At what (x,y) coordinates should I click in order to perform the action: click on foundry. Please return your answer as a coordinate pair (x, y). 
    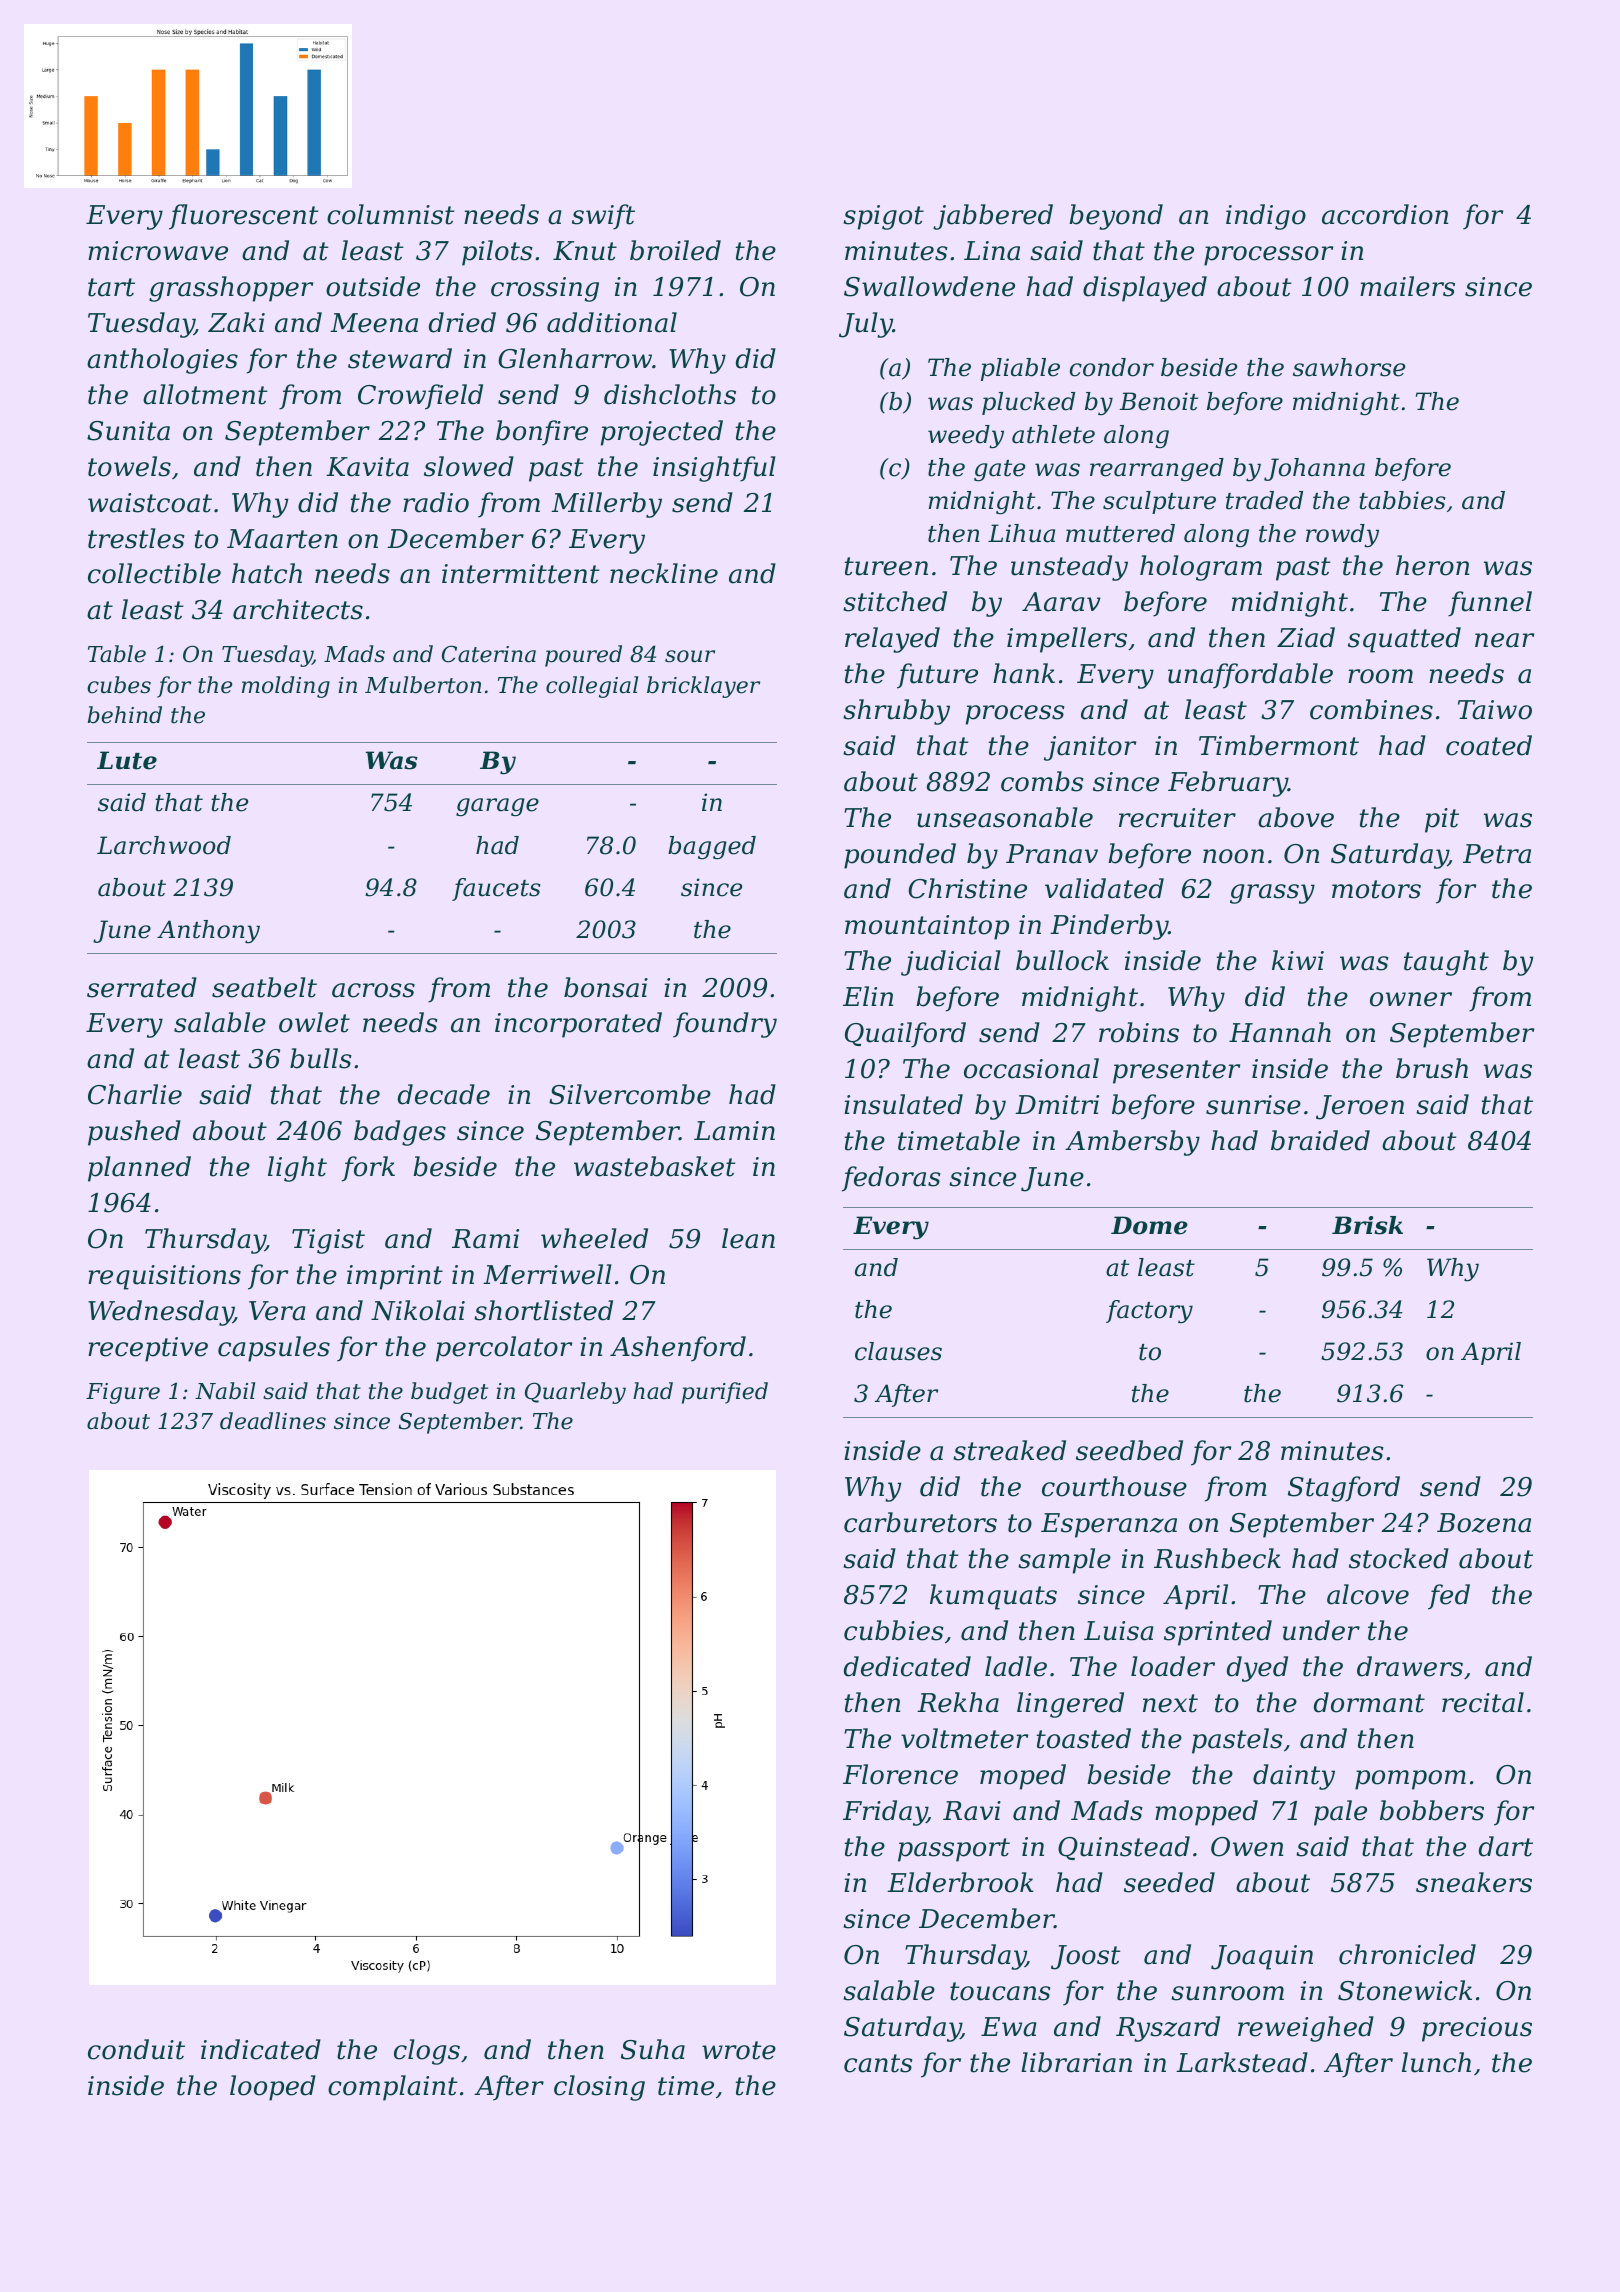
    Looking at the image, I should click on (725, 1025).
